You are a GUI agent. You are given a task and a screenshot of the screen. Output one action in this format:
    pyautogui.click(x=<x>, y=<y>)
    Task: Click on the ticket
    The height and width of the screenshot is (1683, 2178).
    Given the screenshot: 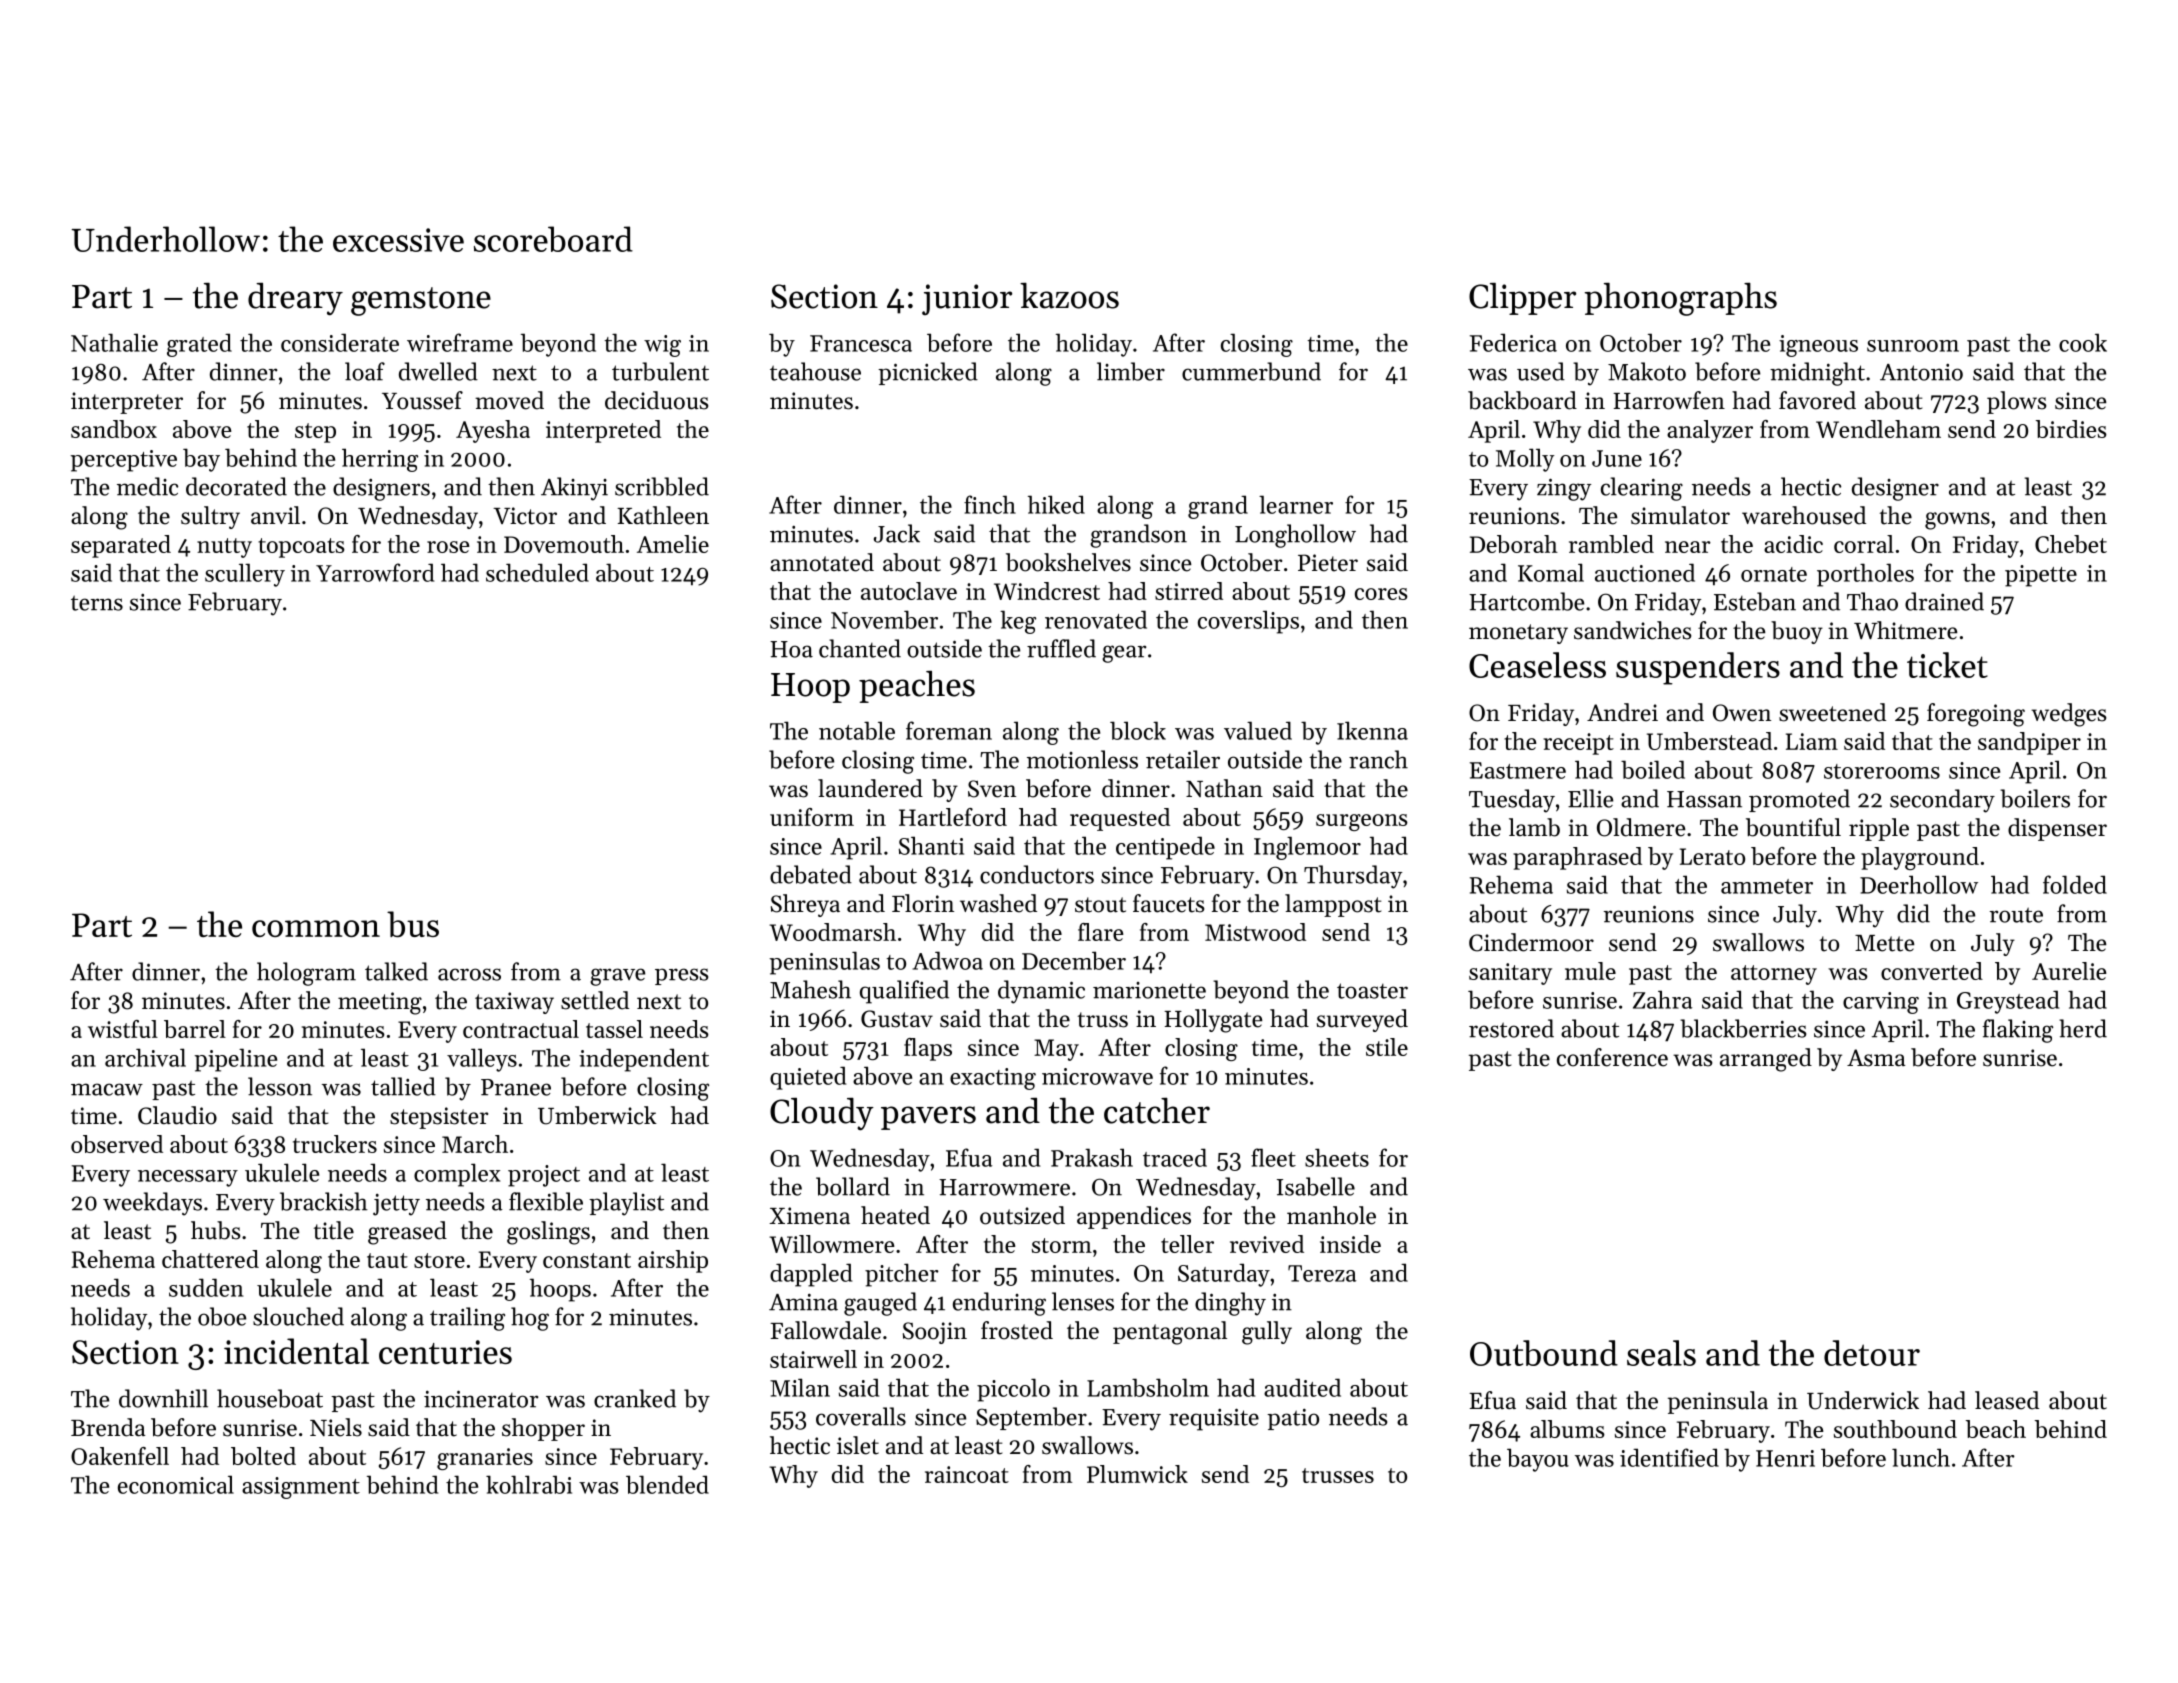 What is the action you would take?
    pyautogui.click(x=1947, y=665)
